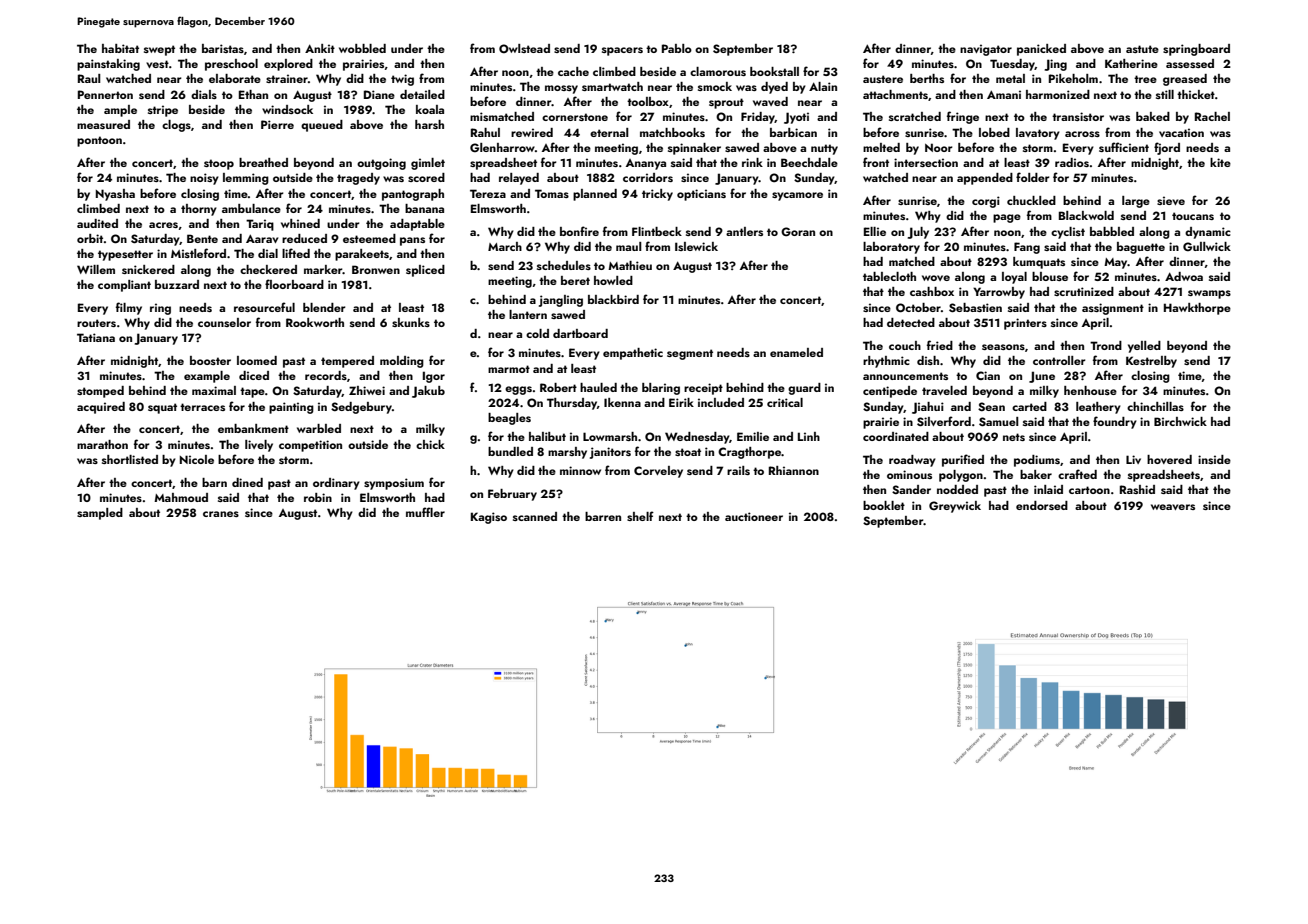  Describe the element at coordinates (1003, 347) in the image. I see `seasons` at that location.
